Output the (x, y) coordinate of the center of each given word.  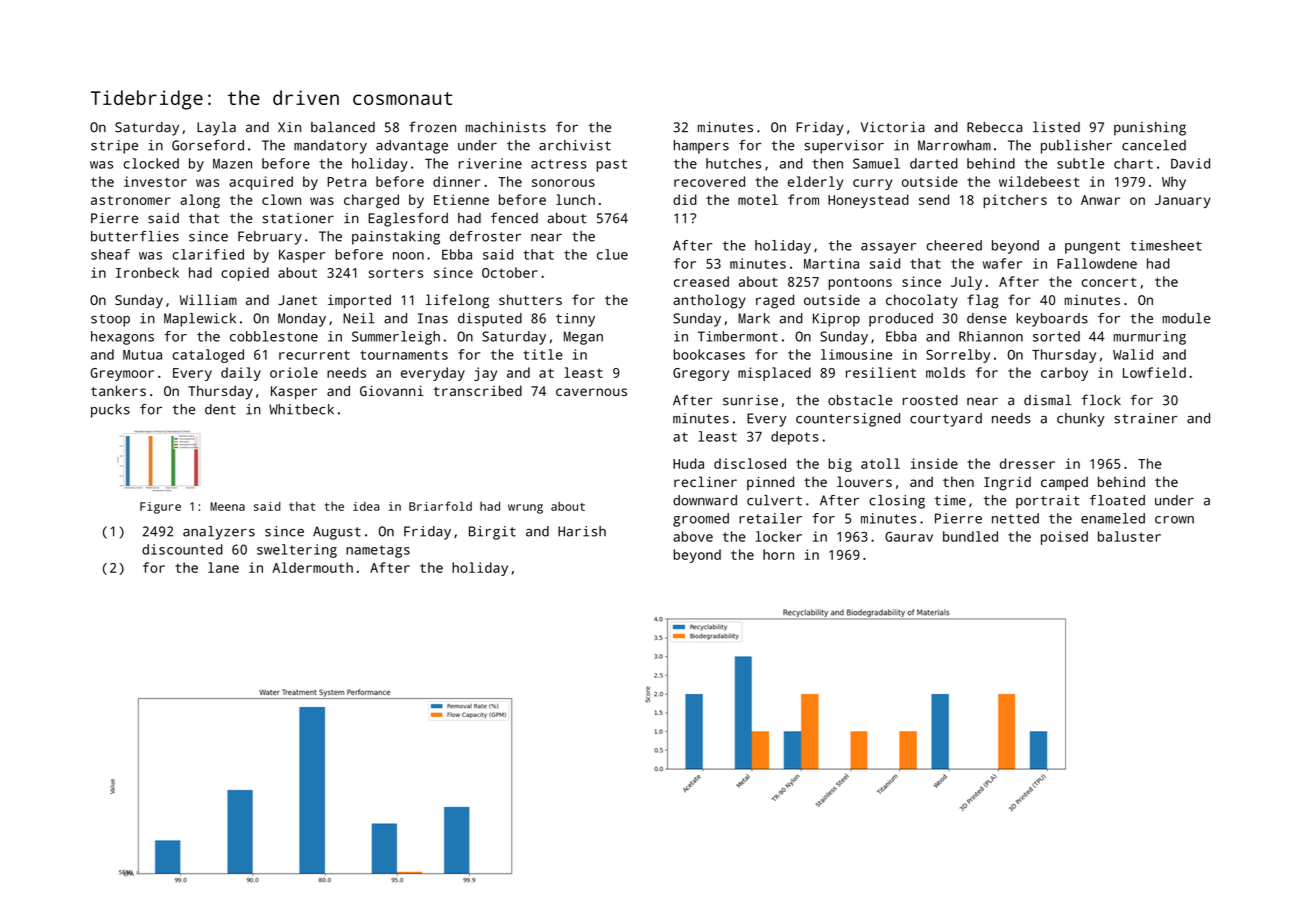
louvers (864, 481)
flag (983, 301)
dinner (456, 181)
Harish (582, 531)
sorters (396, 273)
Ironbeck (147, 272)
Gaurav (909, 536)
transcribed (477, 390)
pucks (110, 411)
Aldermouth (312, 567)
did (685, 199)
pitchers (1015, 201)
